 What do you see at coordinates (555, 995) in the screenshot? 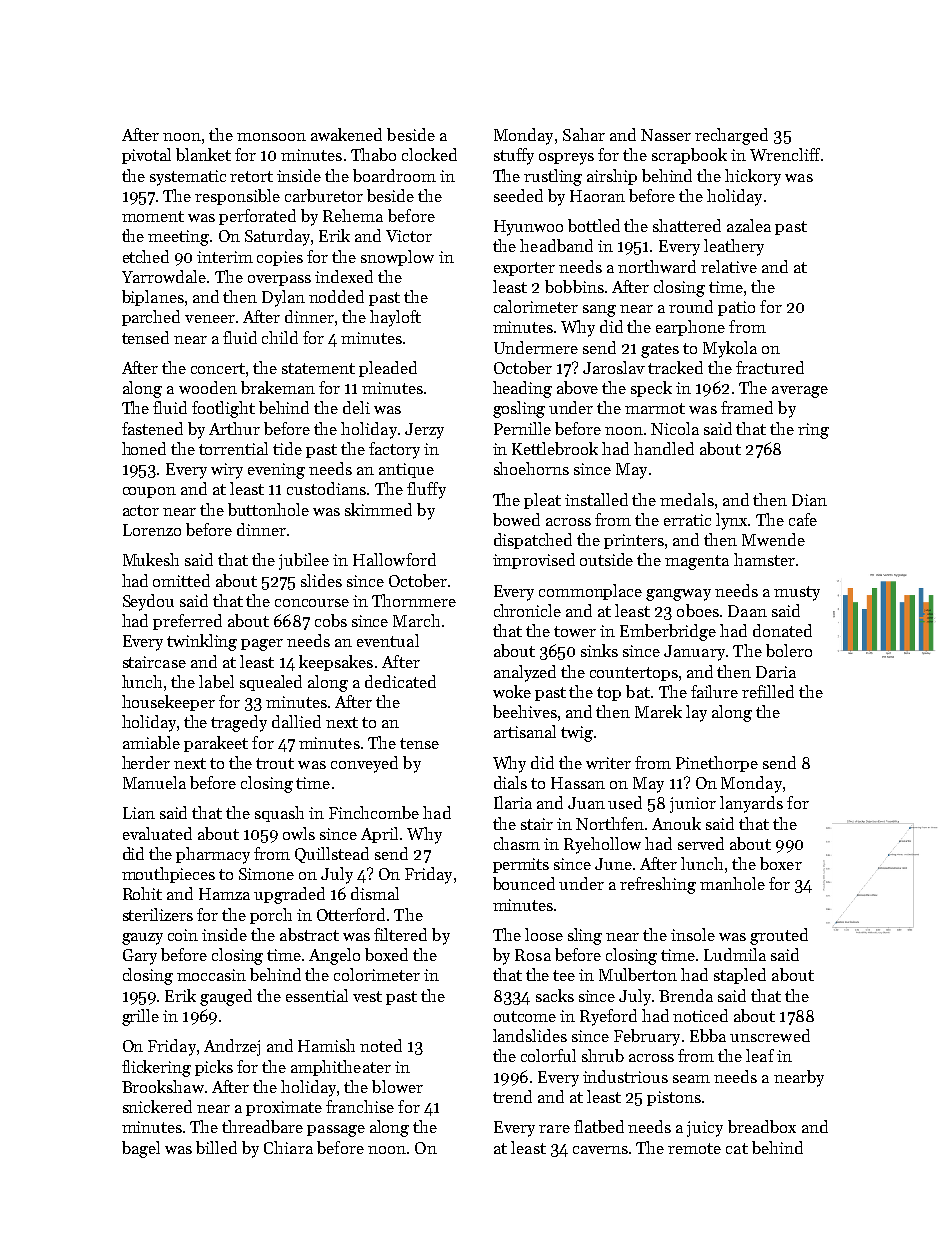
I see `sacks` at bounding box center [555, 995].
